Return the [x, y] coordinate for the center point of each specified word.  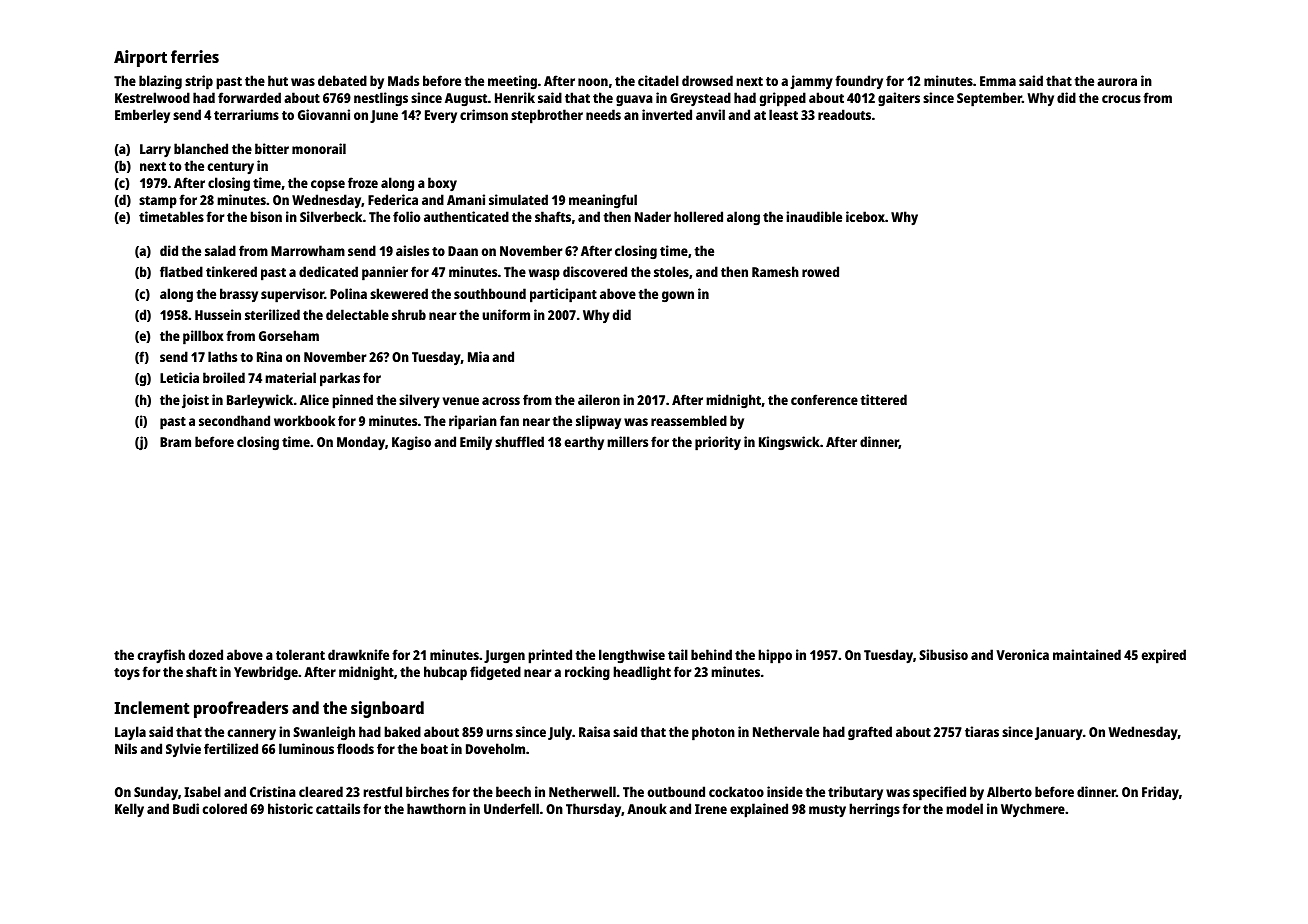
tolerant [300, 654]
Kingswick [789, 443]
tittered [883, 399]
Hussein [218, 314]
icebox [865, 216]
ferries [195, 56]
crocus [1121, 99]
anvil [710, 114]
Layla [130, 733]
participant [563, 295]
